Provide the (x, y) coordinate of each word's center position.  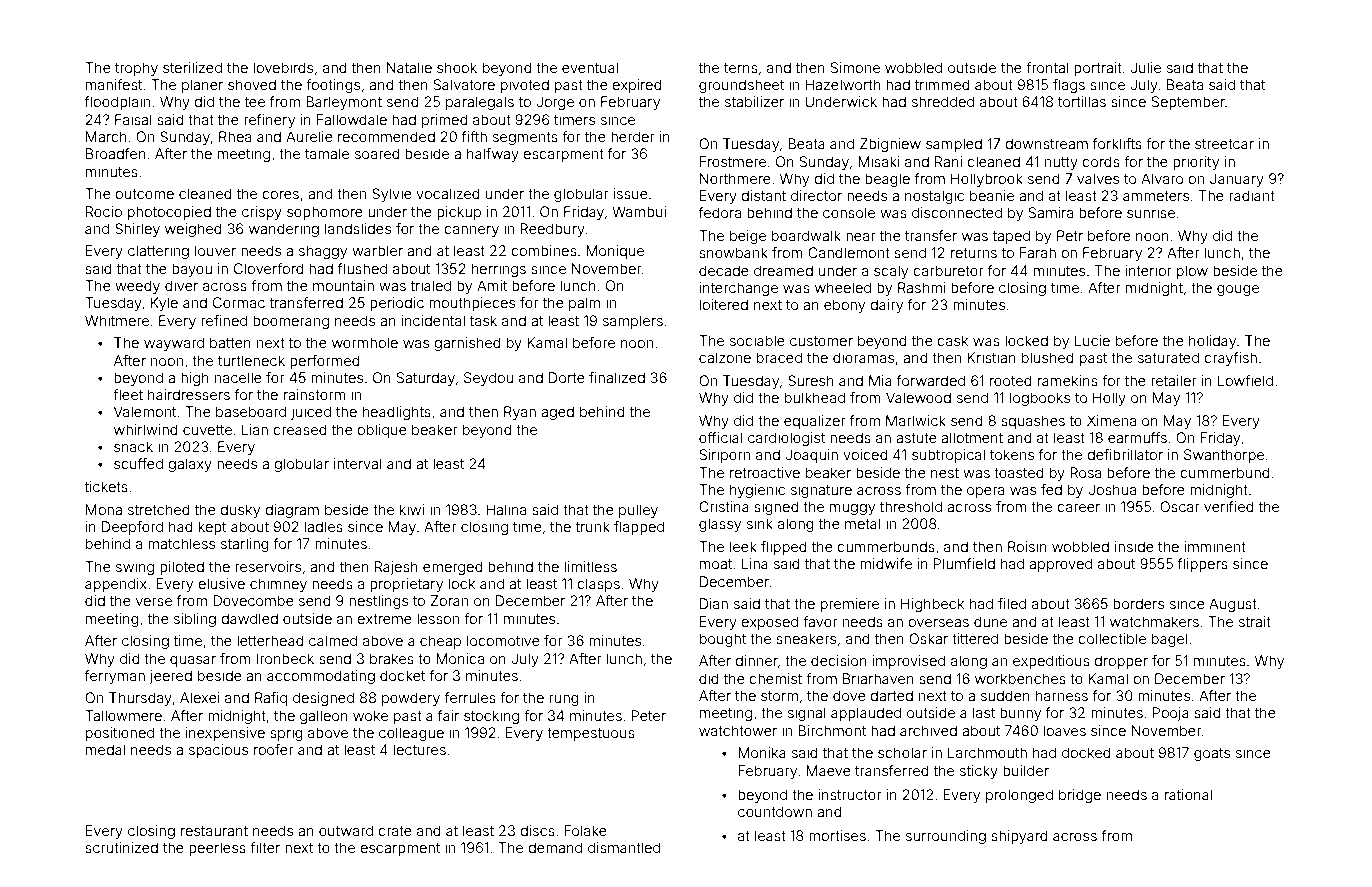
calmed (333, 640)
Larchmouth (987, 752)
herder (633, 136)
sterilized (192, 67)
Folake (585, 830)
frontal (1047, 67)
